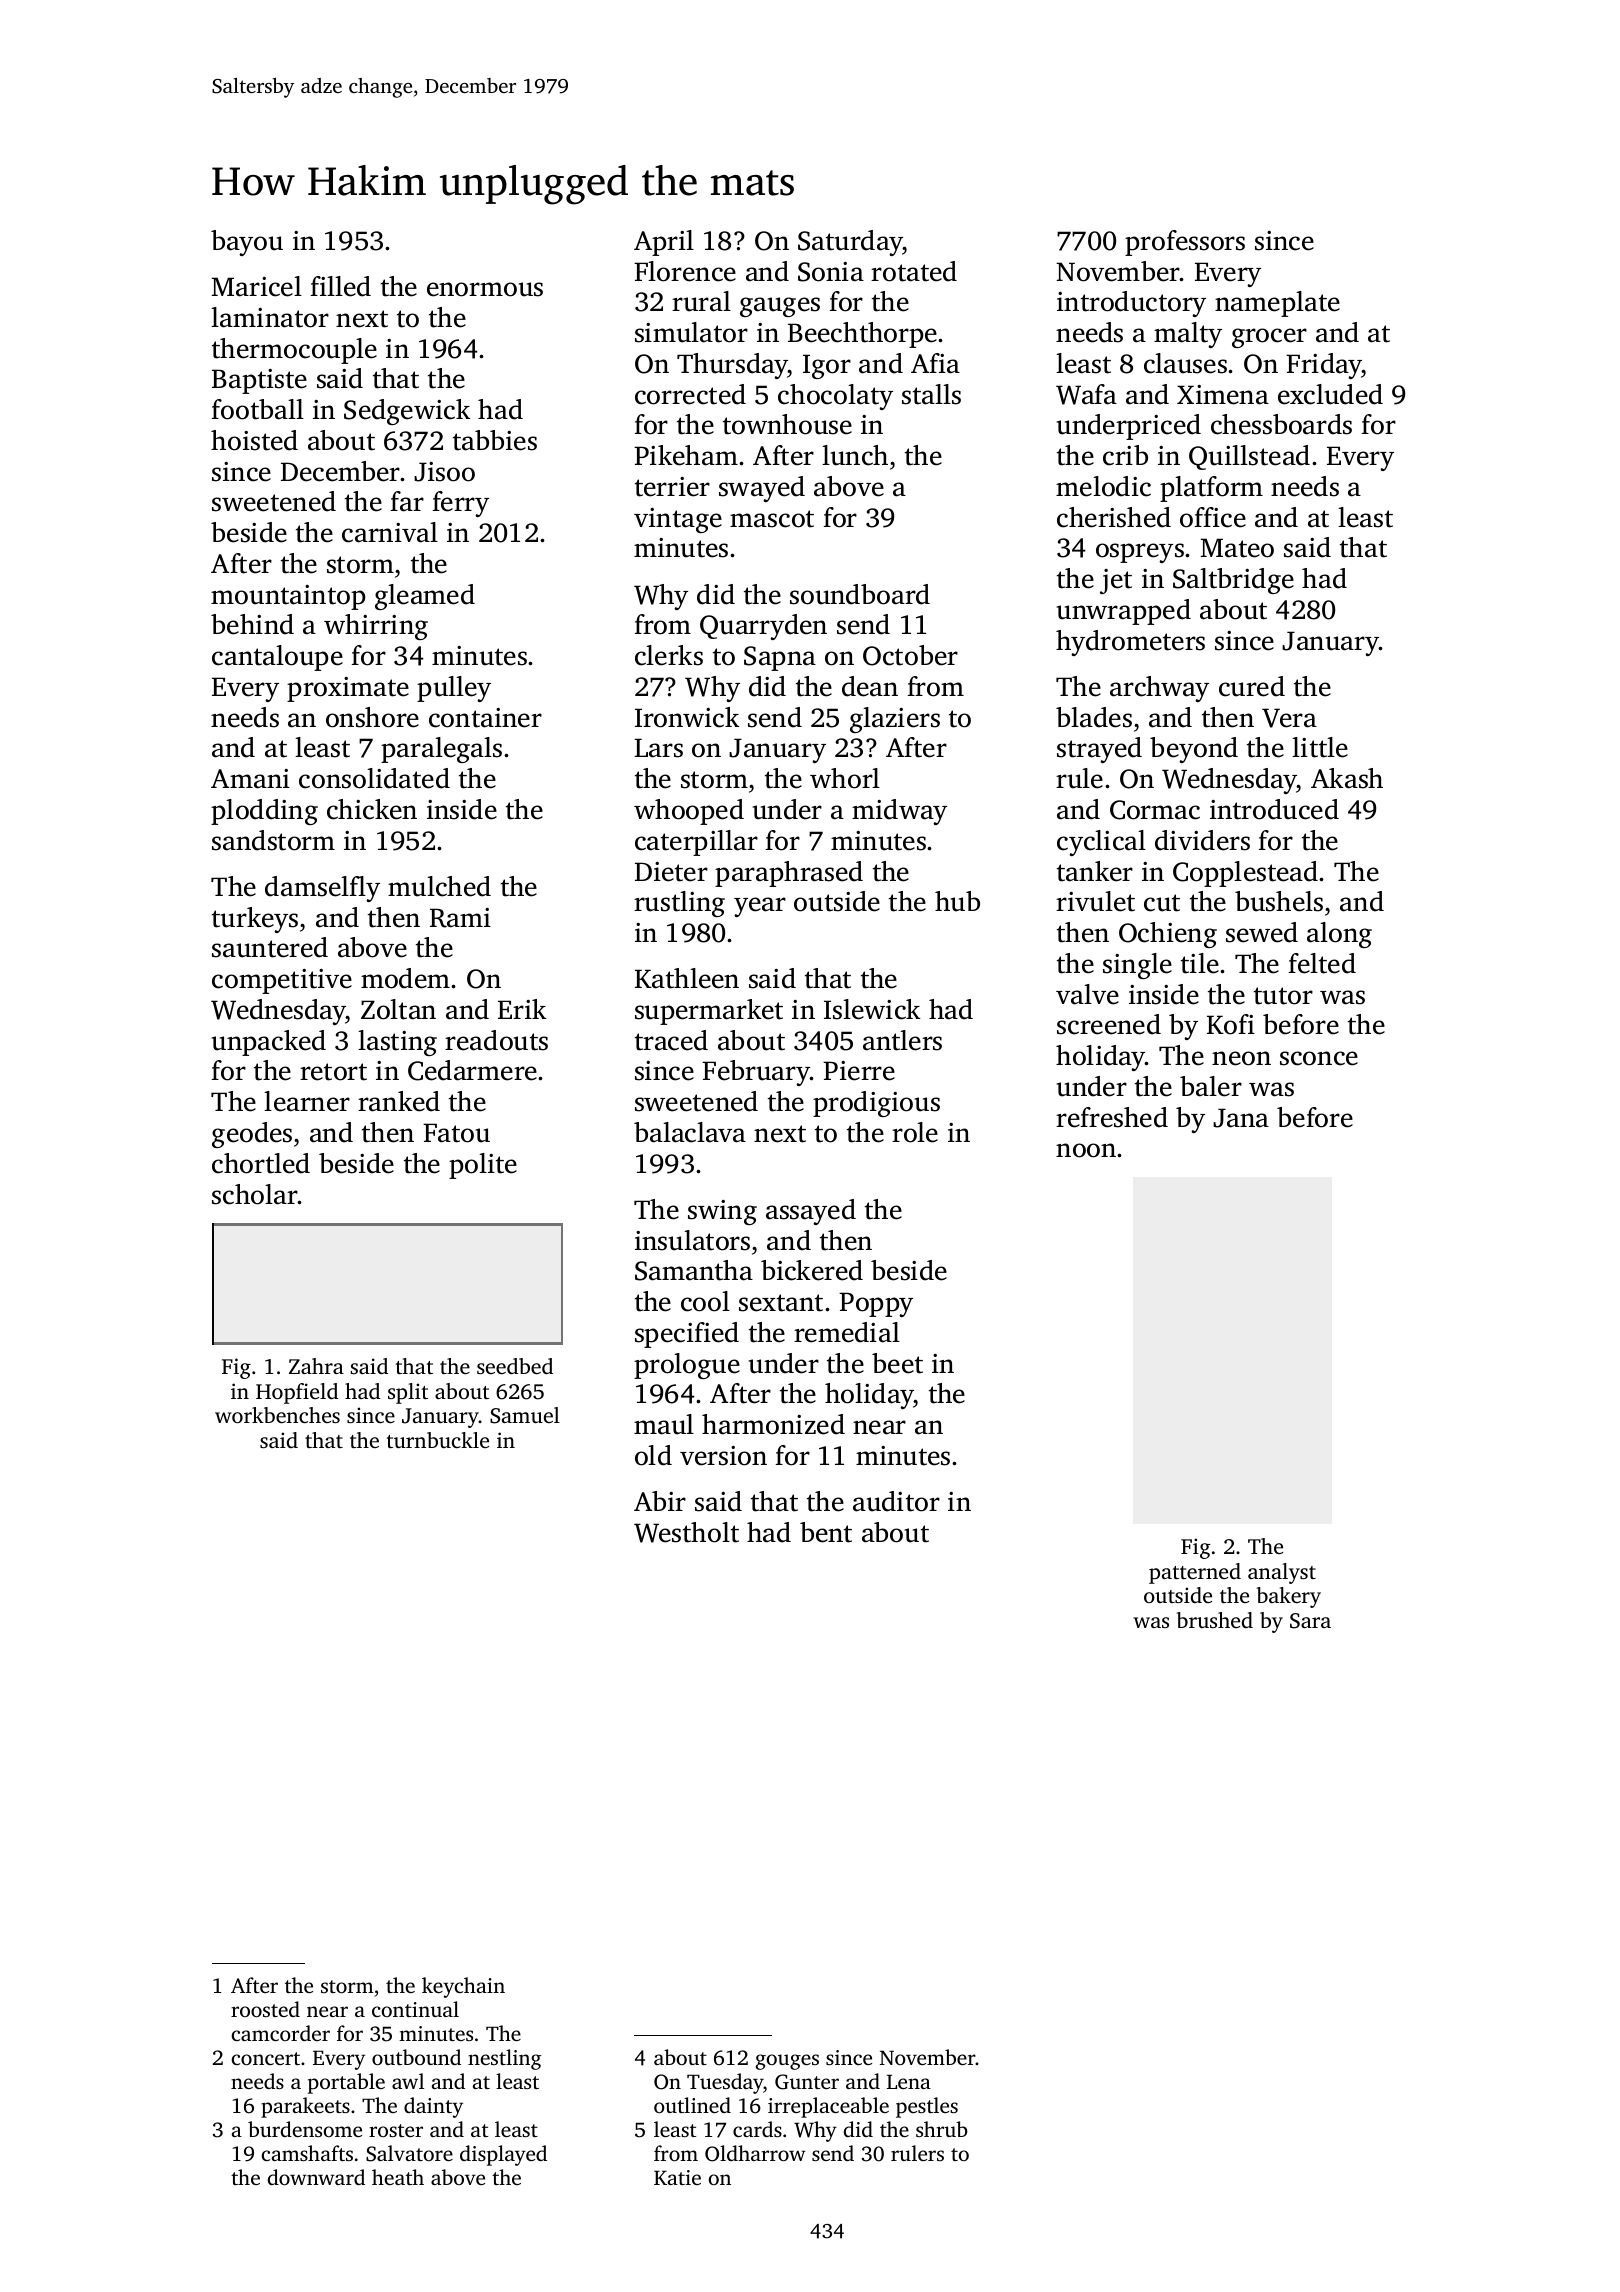  I want to click on Rami, so click(460, 918).
